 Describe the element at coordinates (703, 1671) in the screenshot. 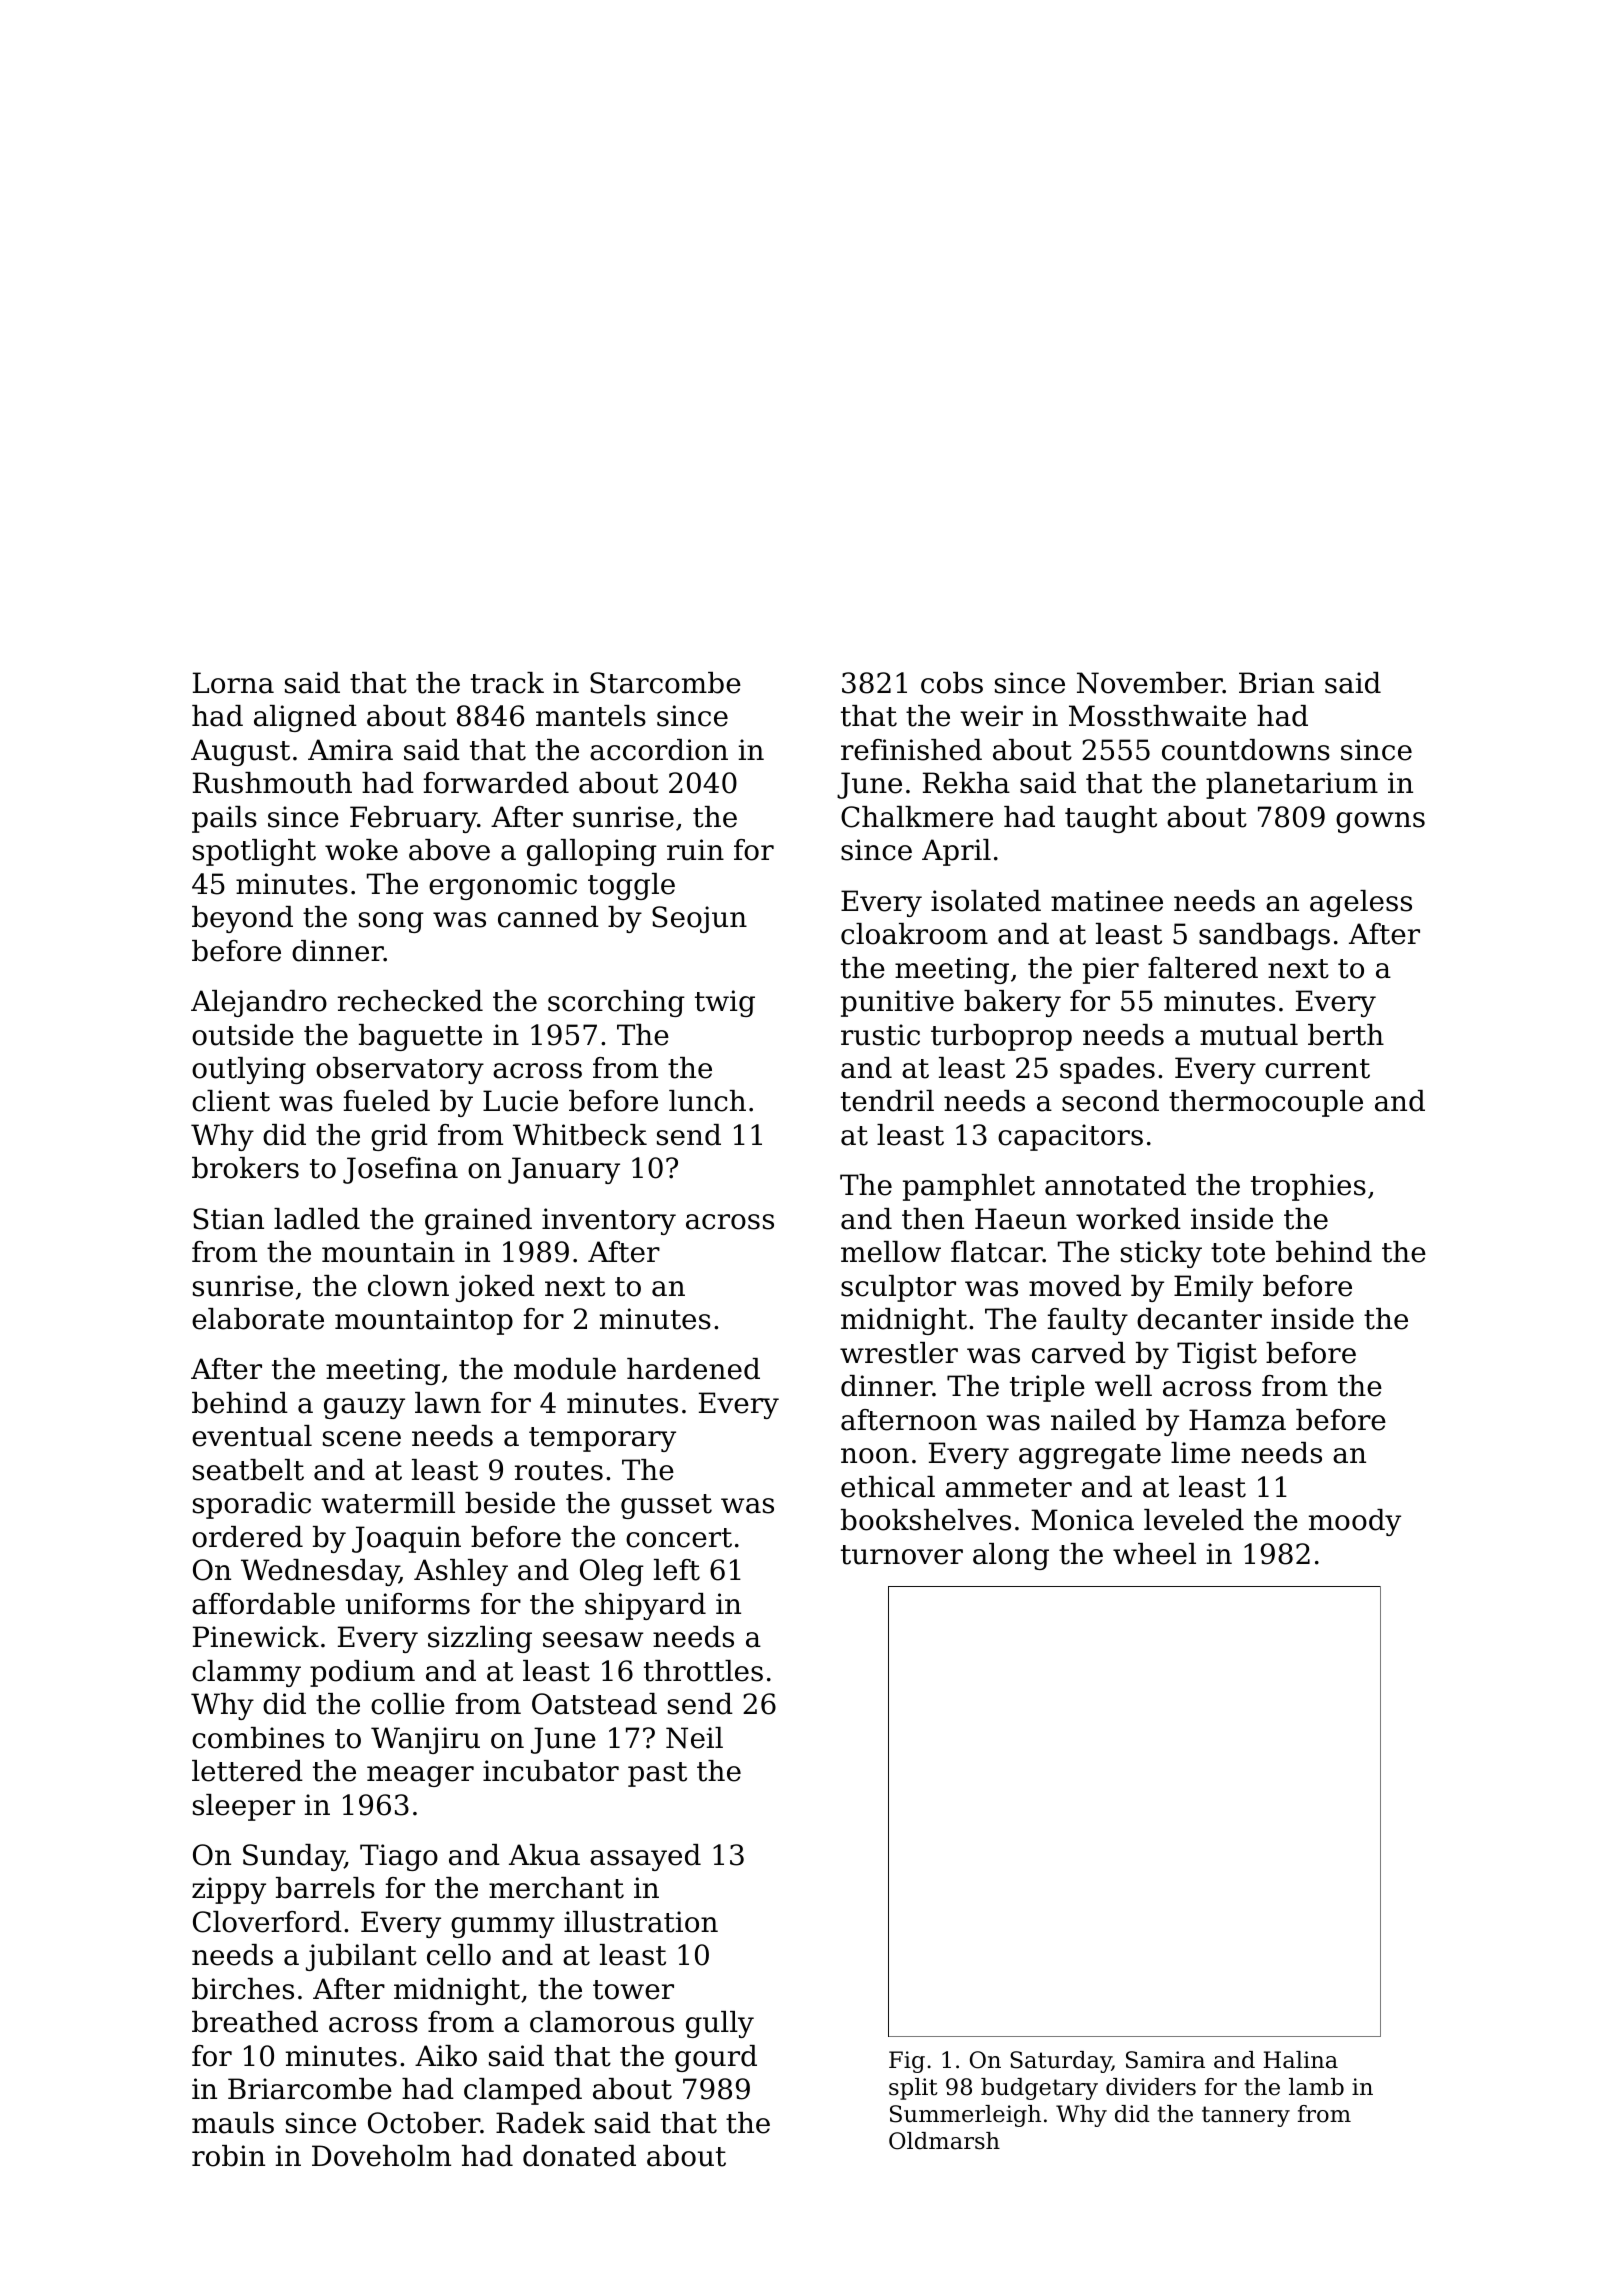

I see `throttles` at that location.
